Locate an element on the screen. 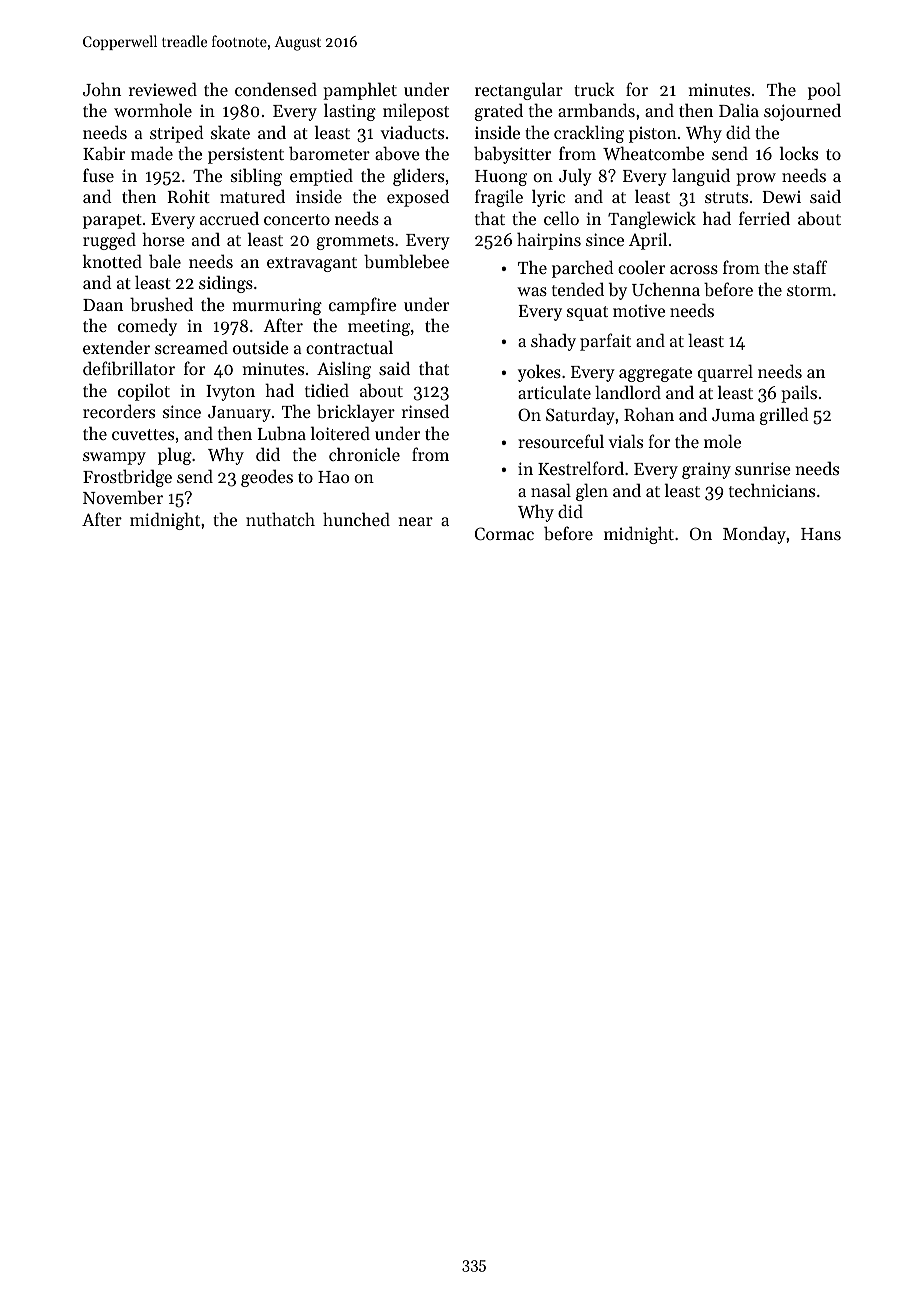 Image resolution: width=924 pixels, height=1308 pixels. storm is located at coordinates (809, 290).
